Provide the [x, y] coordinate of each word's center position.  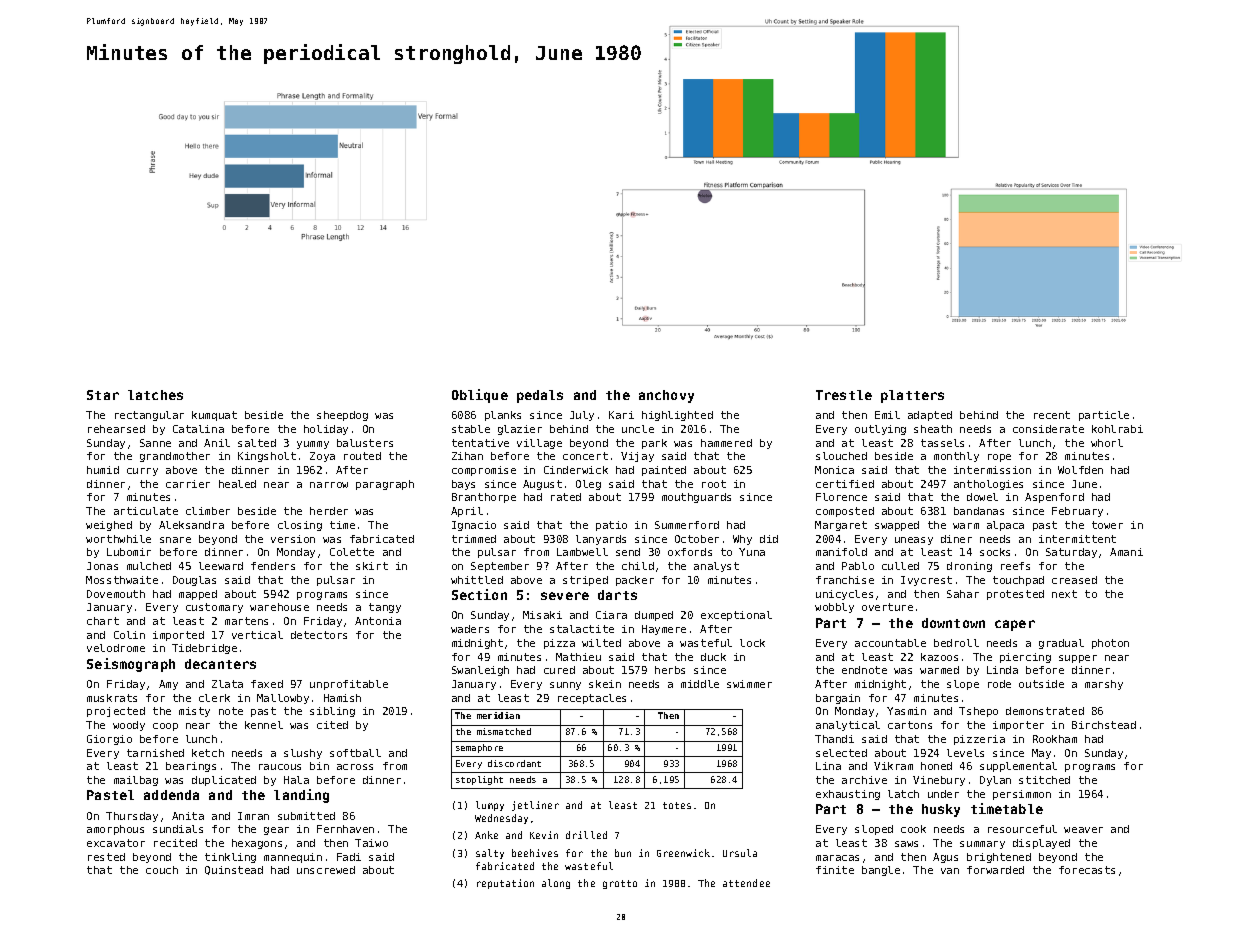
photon [1110, 644]
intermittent [1077, 539]
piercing [1025, 658]
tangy [385, 608]
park [654, 444]
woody [129, 726]
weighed [109, 526]
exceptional [736, 616]
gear [276, 831]
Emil [887, 415]
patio [611, 526]
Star [103, 395]
